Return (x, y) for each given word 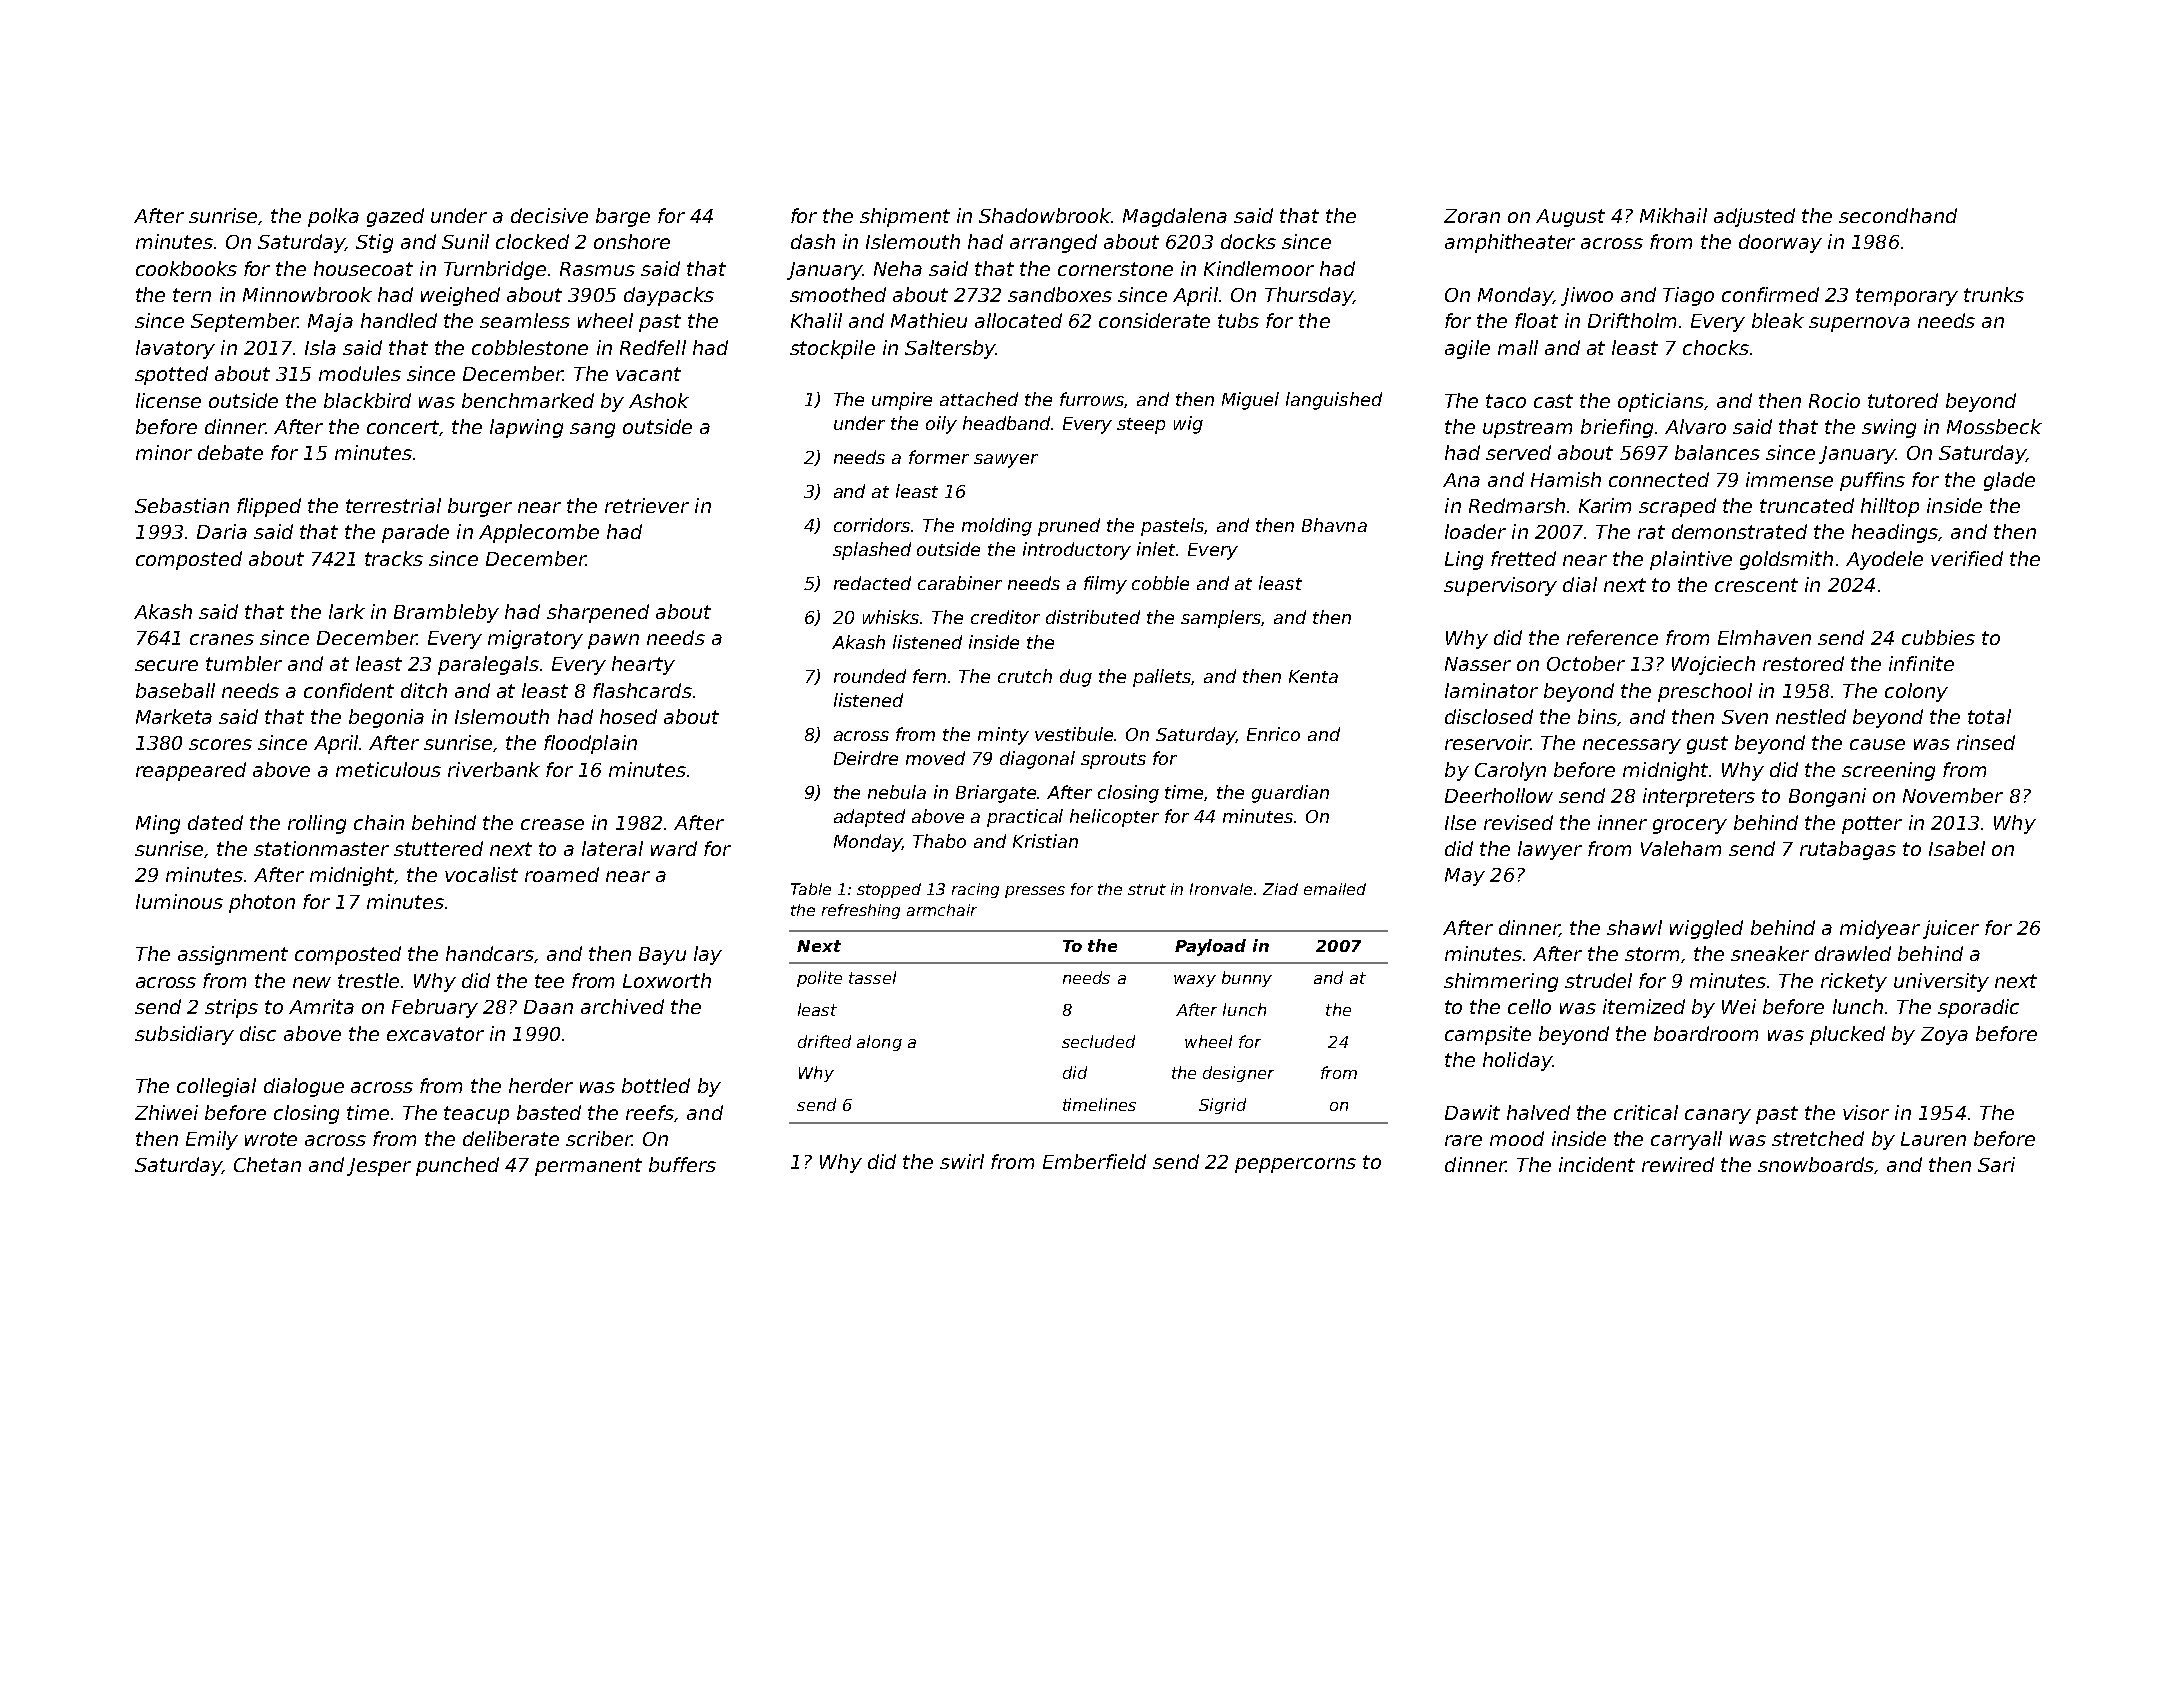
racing (975, 890)
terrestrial (393, 505)
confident (349, 690)
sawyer (1006, 461)
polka (333, 217)
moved (935, 758)
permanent (588, 1167)
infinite (1921, 663)
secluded (1098, 1041)
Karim (1605, 505)
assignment (233, 955)
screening (1888, 771)
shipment (905, 217)
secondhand (1898, 215)
